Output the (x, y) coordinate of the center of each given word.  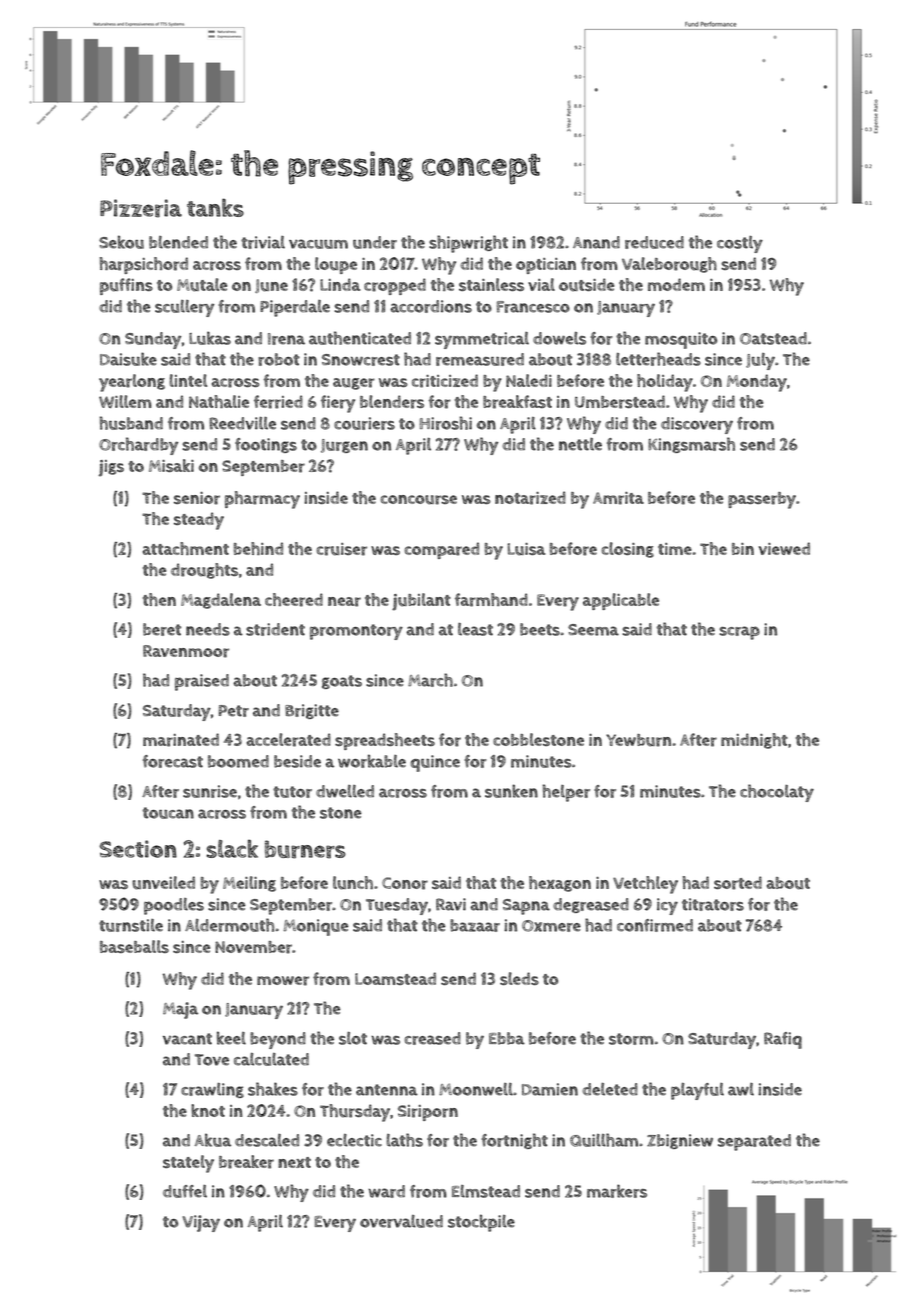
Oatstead (773, 338)
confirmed (655, 925)
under (375, 242)
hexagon (560, 884)
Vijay (201, 1223)
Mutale (202, 285)
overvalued (401, 1221)
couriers (364, 423)
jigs (111, 468)
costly (740, 244)
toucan (168, 813)
